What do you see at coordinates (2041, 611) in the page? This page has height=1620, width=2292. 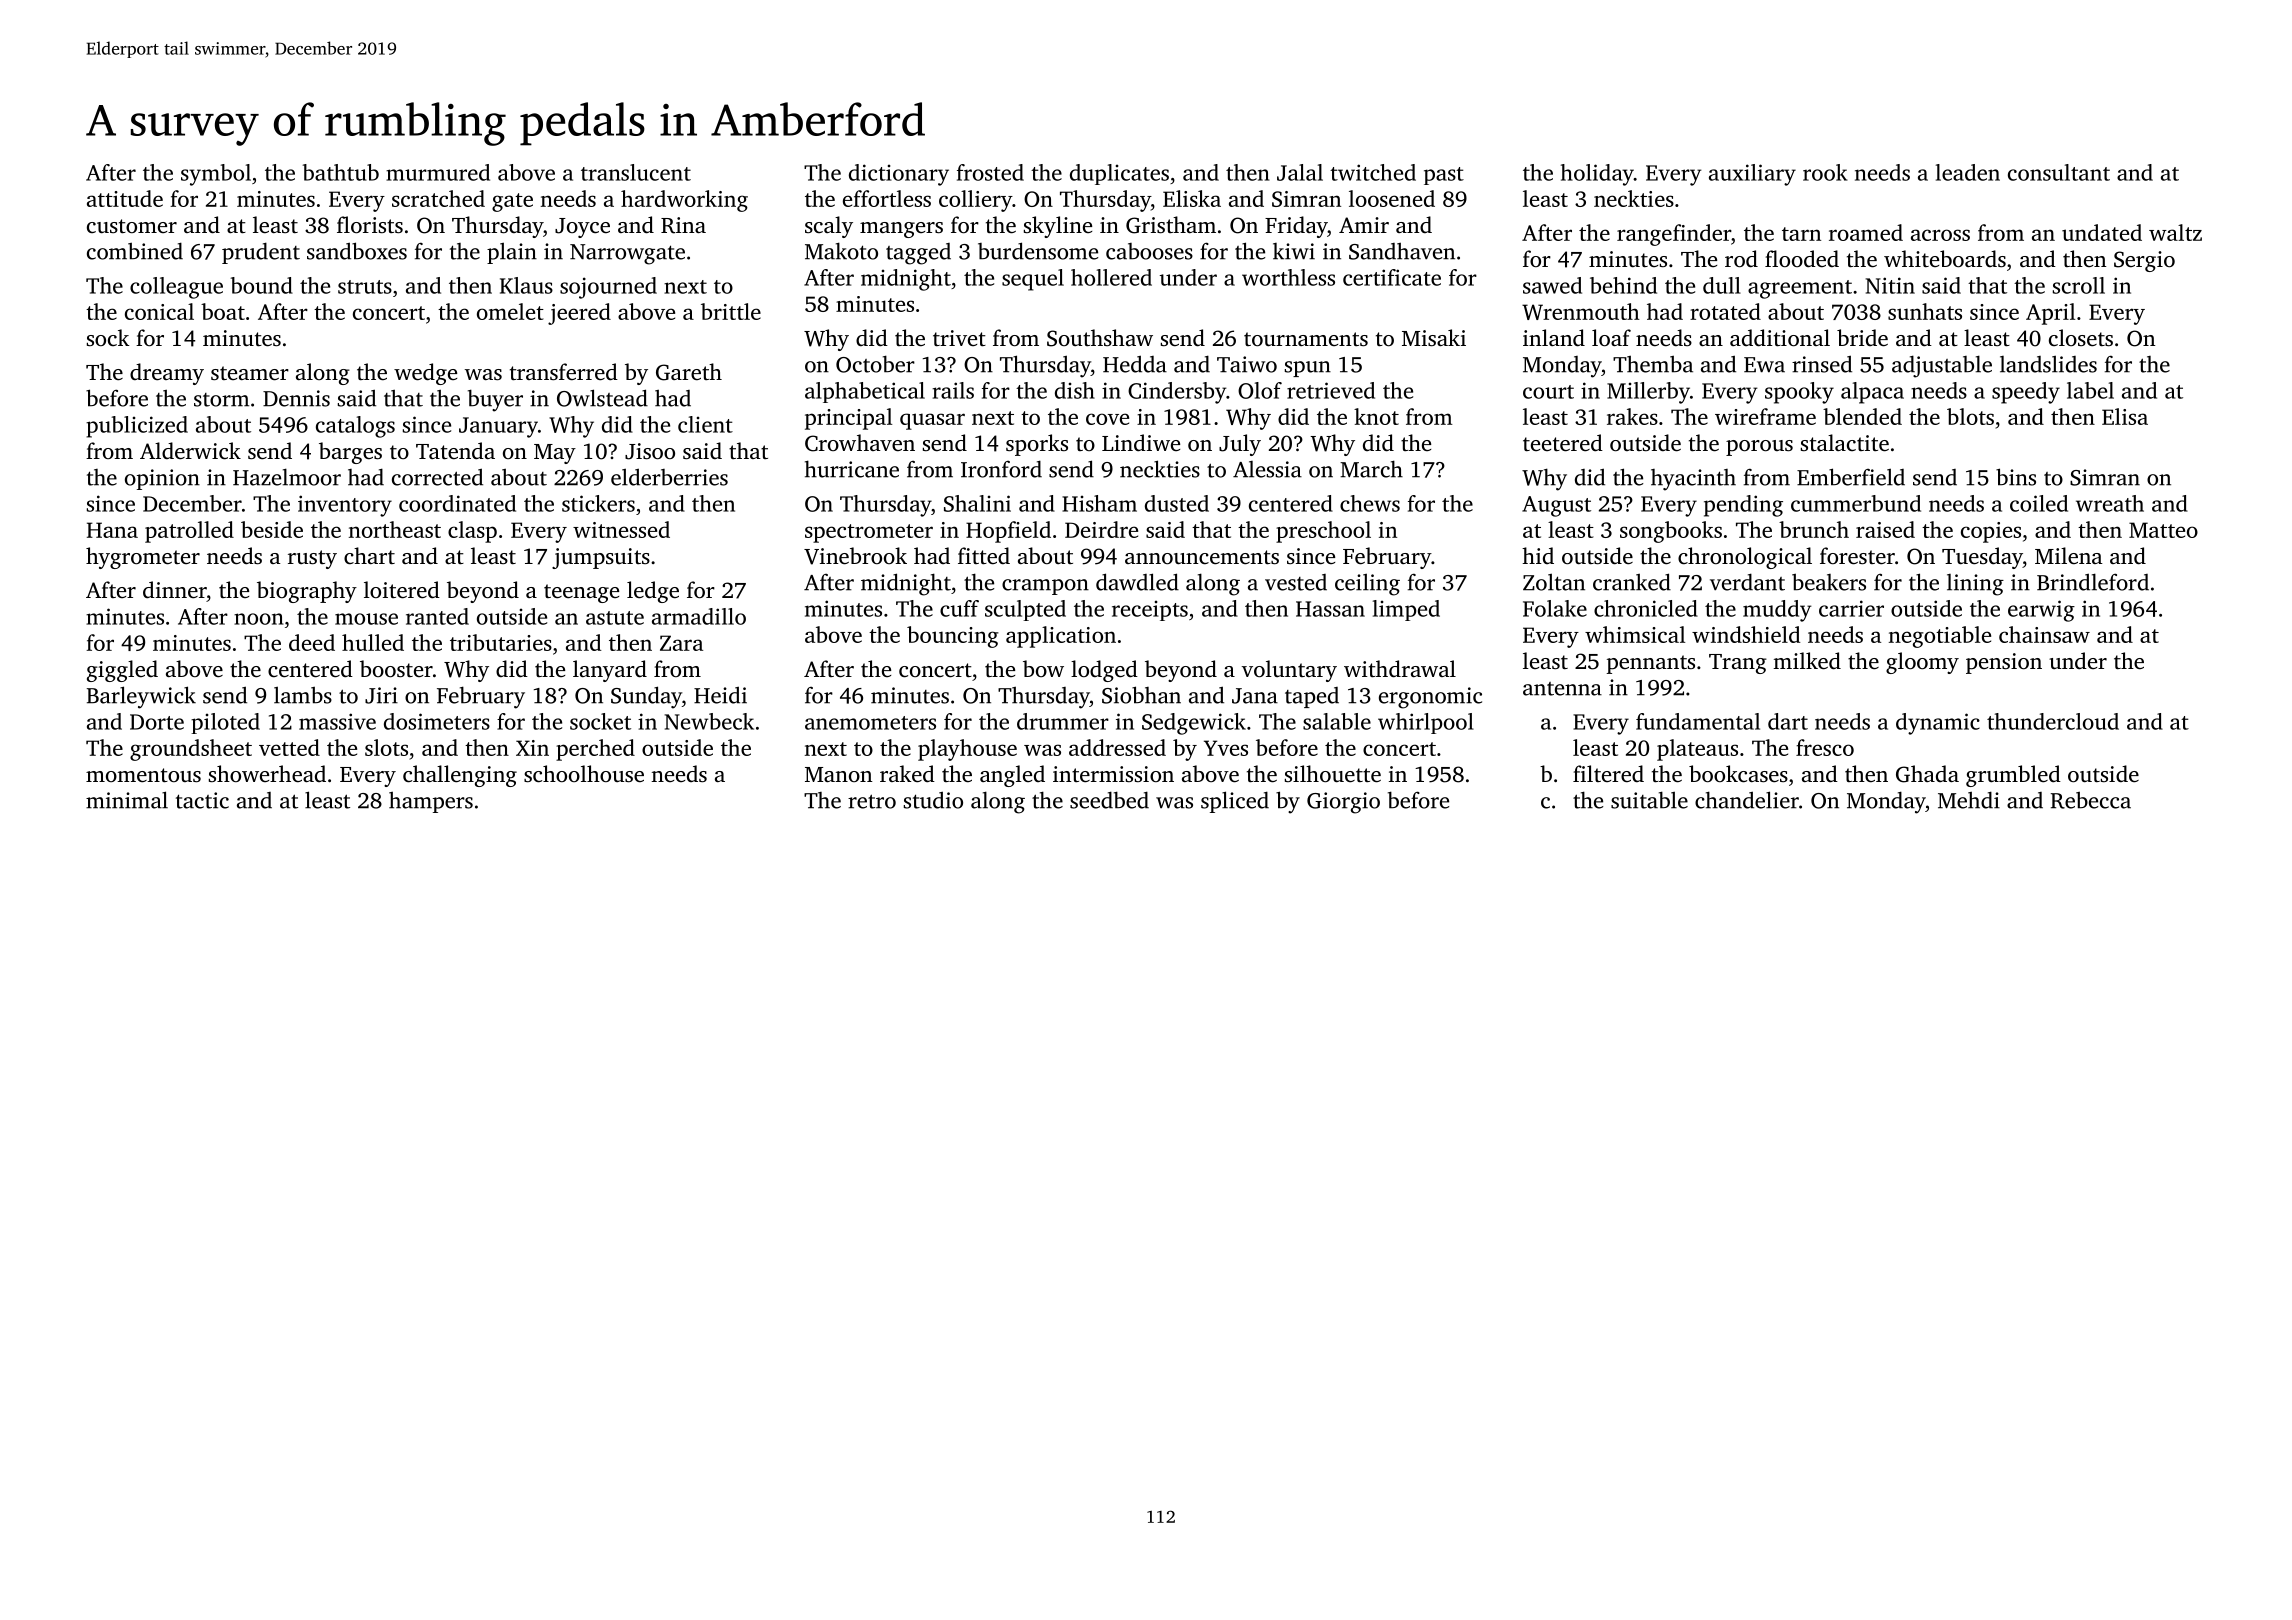 I see `earwig` at bounding box center [2041, 611].
